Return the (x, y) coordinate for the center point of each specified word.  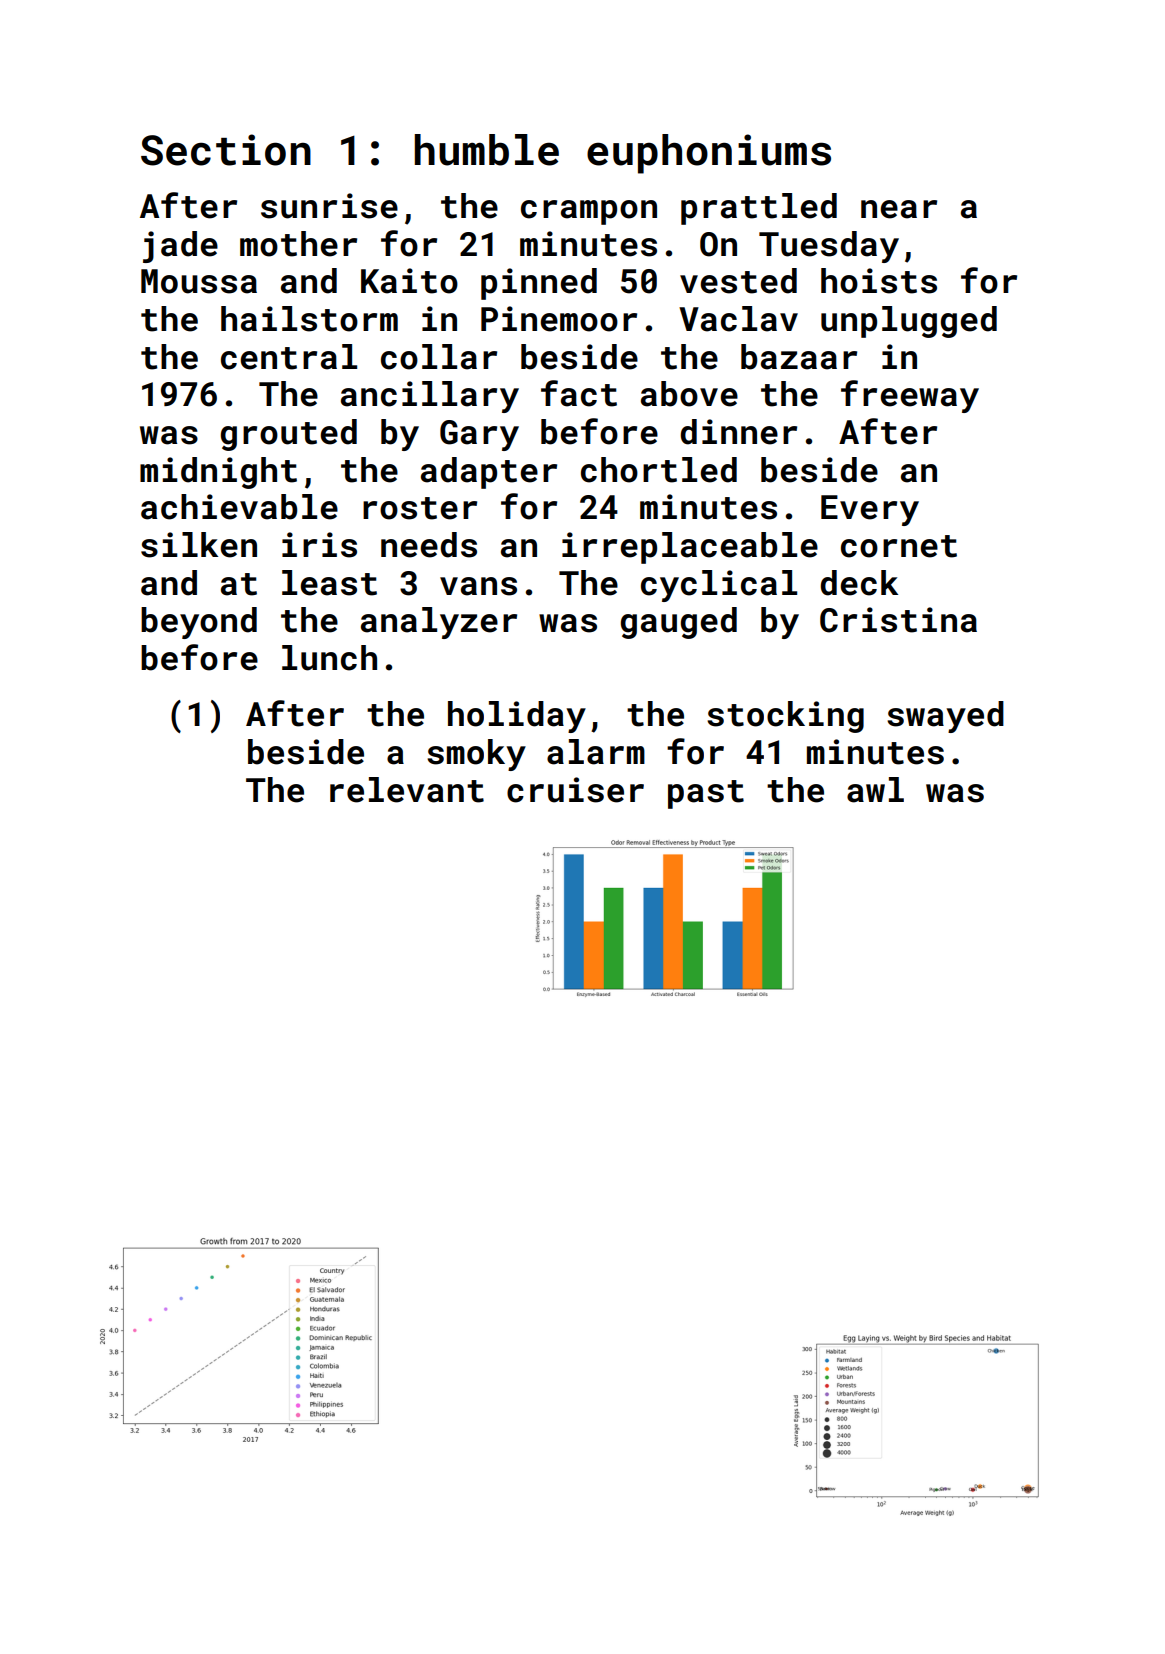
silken (199, 545)
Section (226, 150)
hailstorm (309, 319)
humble (487, 150)
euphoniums (709, 154)
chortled (659, 470)
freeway (910, 396)
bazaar (799, 357)
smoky (476, 755)
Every (870, 510)
